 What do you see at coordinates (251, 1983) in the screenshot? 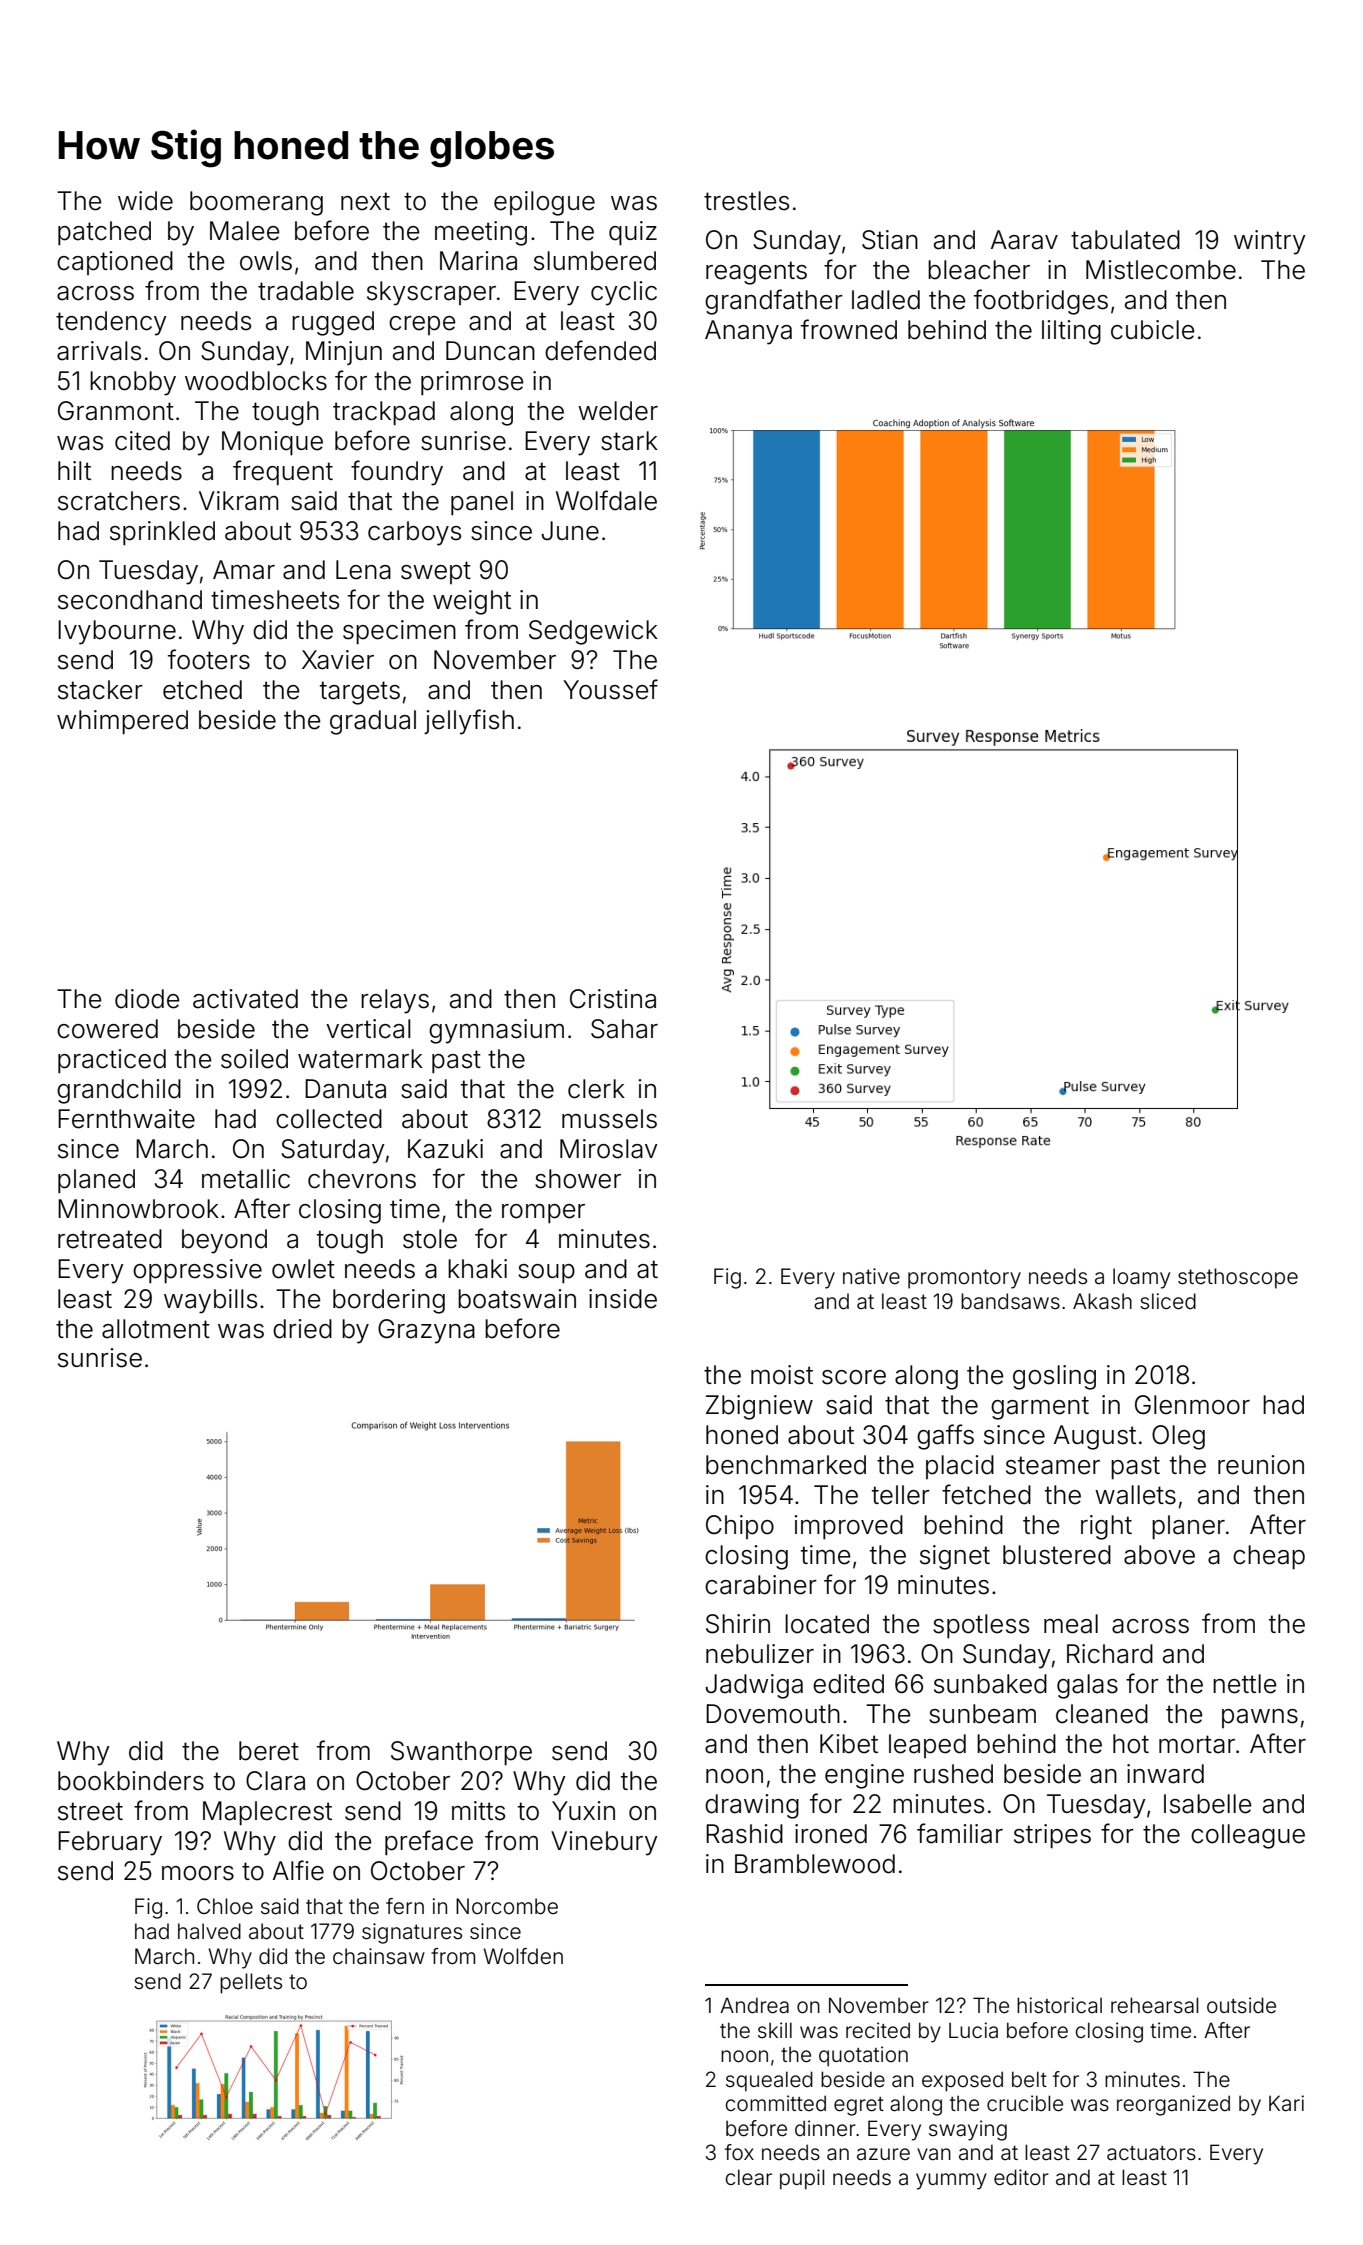
I see `pellets` at bounding box center [251, 1983].
